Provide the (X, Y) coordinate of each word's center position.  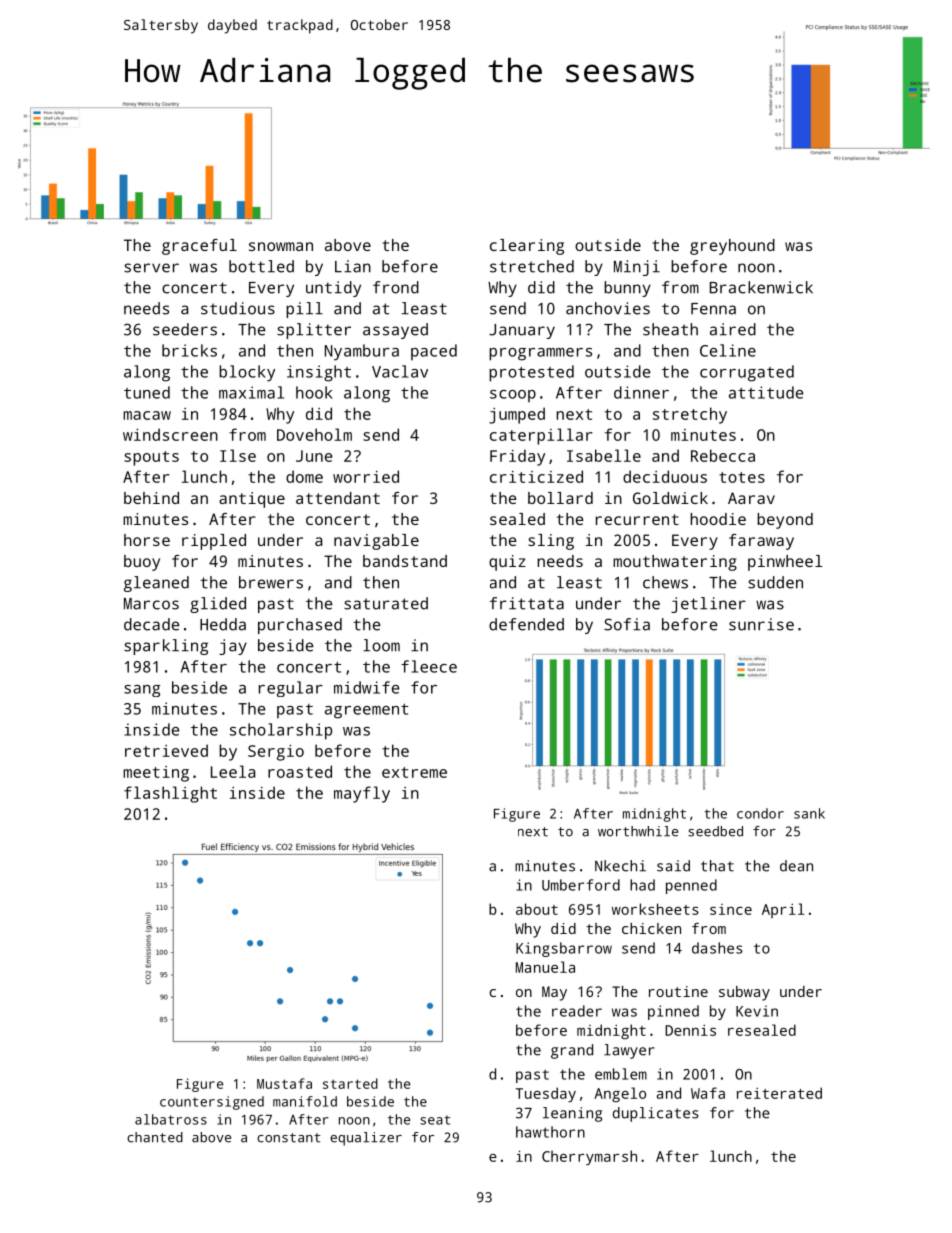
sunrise (761, 624)
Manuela (545, 967)
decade (152, 624)
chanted (155, 1137)
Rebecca (723, 455)
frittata (527, 603)
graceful (199, 247)
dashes (717, 948)
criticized (536, 476)
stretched (532, 266)
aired (733, 329)
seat (435, 1120)
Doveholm (314, 434)
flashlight (170, 794)
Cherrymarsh (589, 1157)
